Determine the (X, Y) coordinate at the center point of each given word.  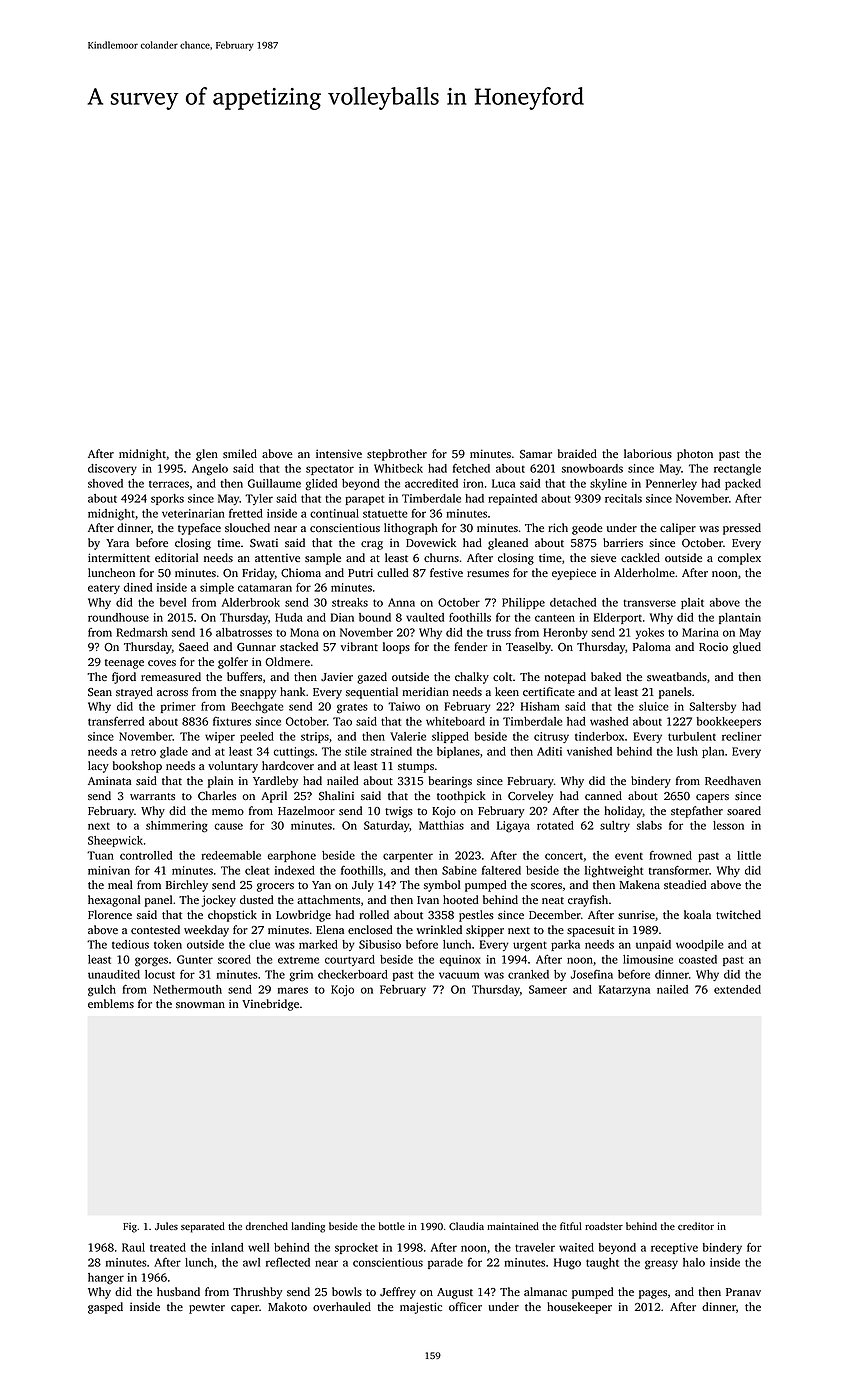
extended (737, 989)
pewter (207, 1309)
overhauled (342, 1306)
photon (695, 455)
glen (207, 455)
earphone (292, 856)
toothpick (461, 797)
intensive (339, 453)
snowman (200, 1005)
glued (747, 648)
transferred (116, 721)
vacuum (459, 975)
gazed (372, 678)
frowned (671, 855)
